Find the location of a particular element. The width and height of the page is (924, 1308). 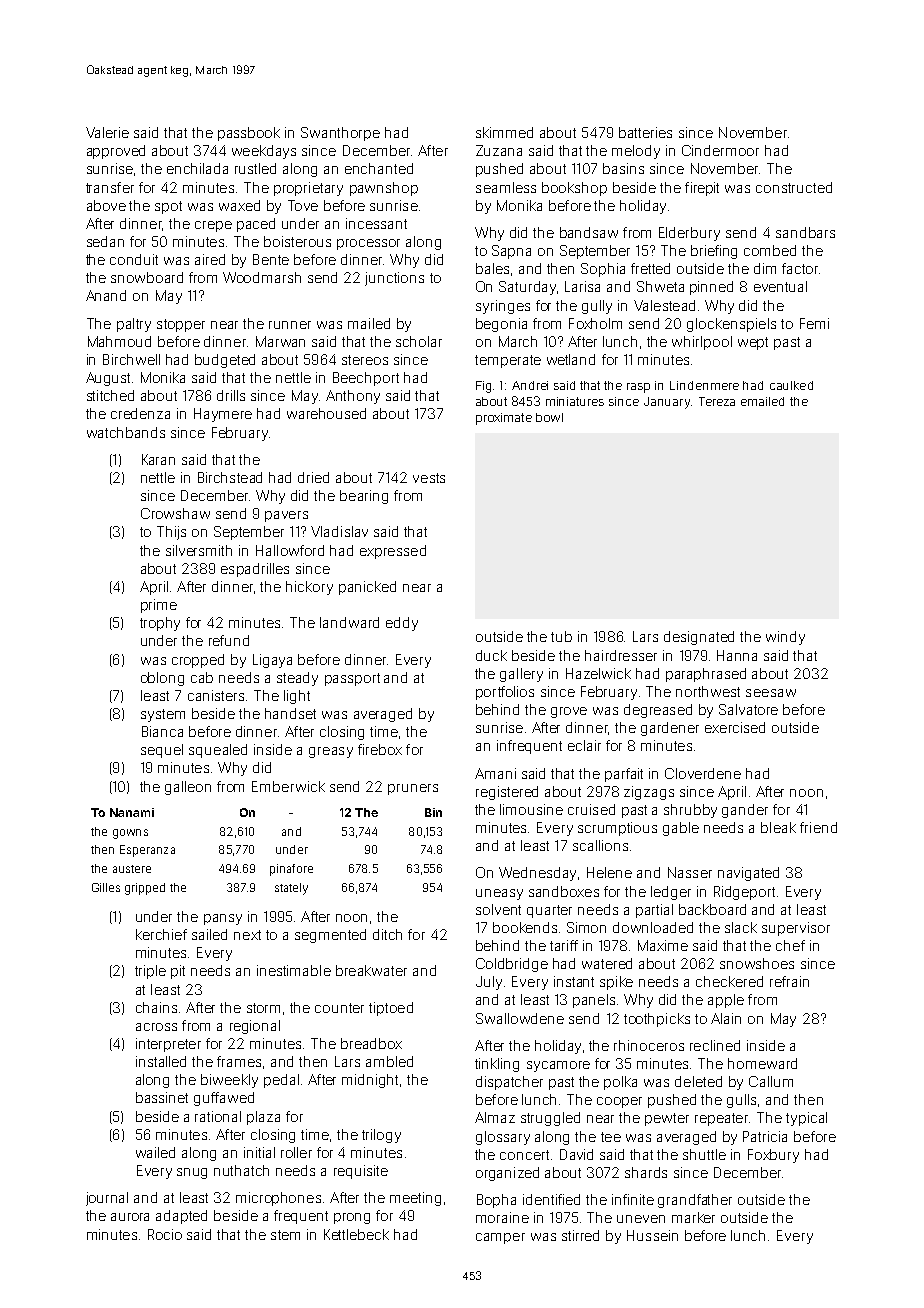

across is located at coordinates (156, 1027).
